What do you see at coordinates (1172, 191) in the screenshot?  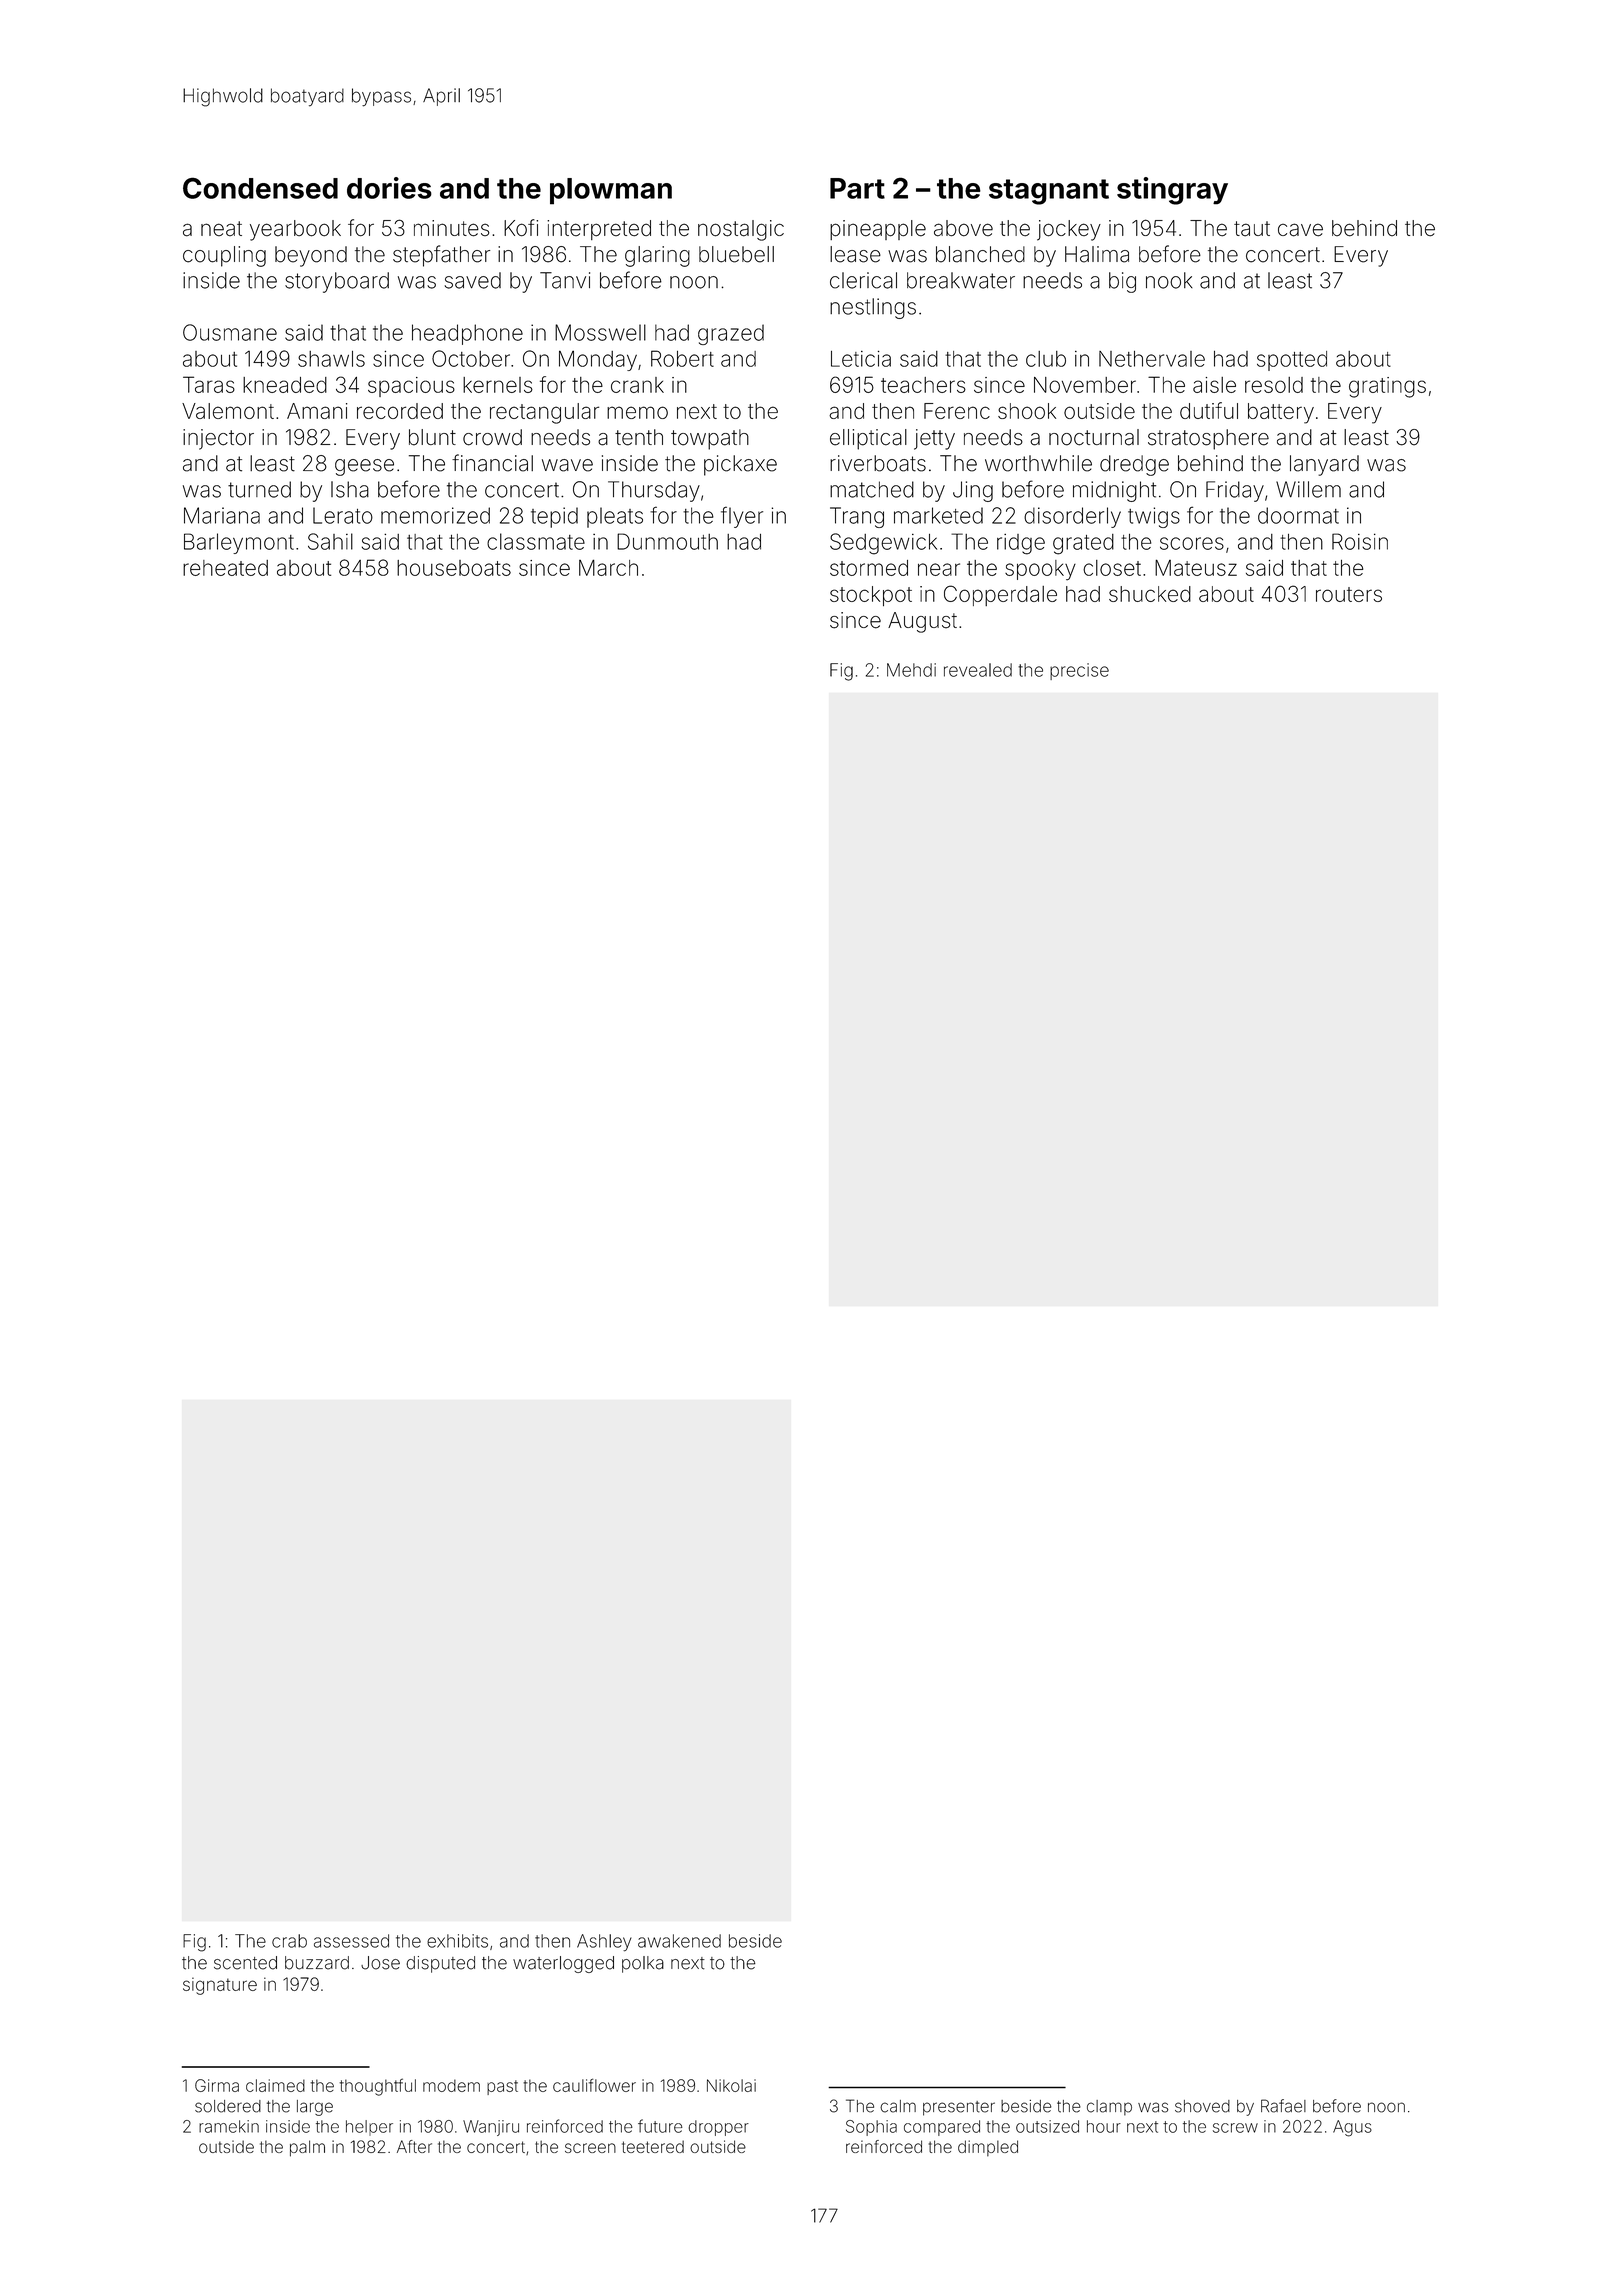 I see `stingray` at bounding box center [1172, 191].
